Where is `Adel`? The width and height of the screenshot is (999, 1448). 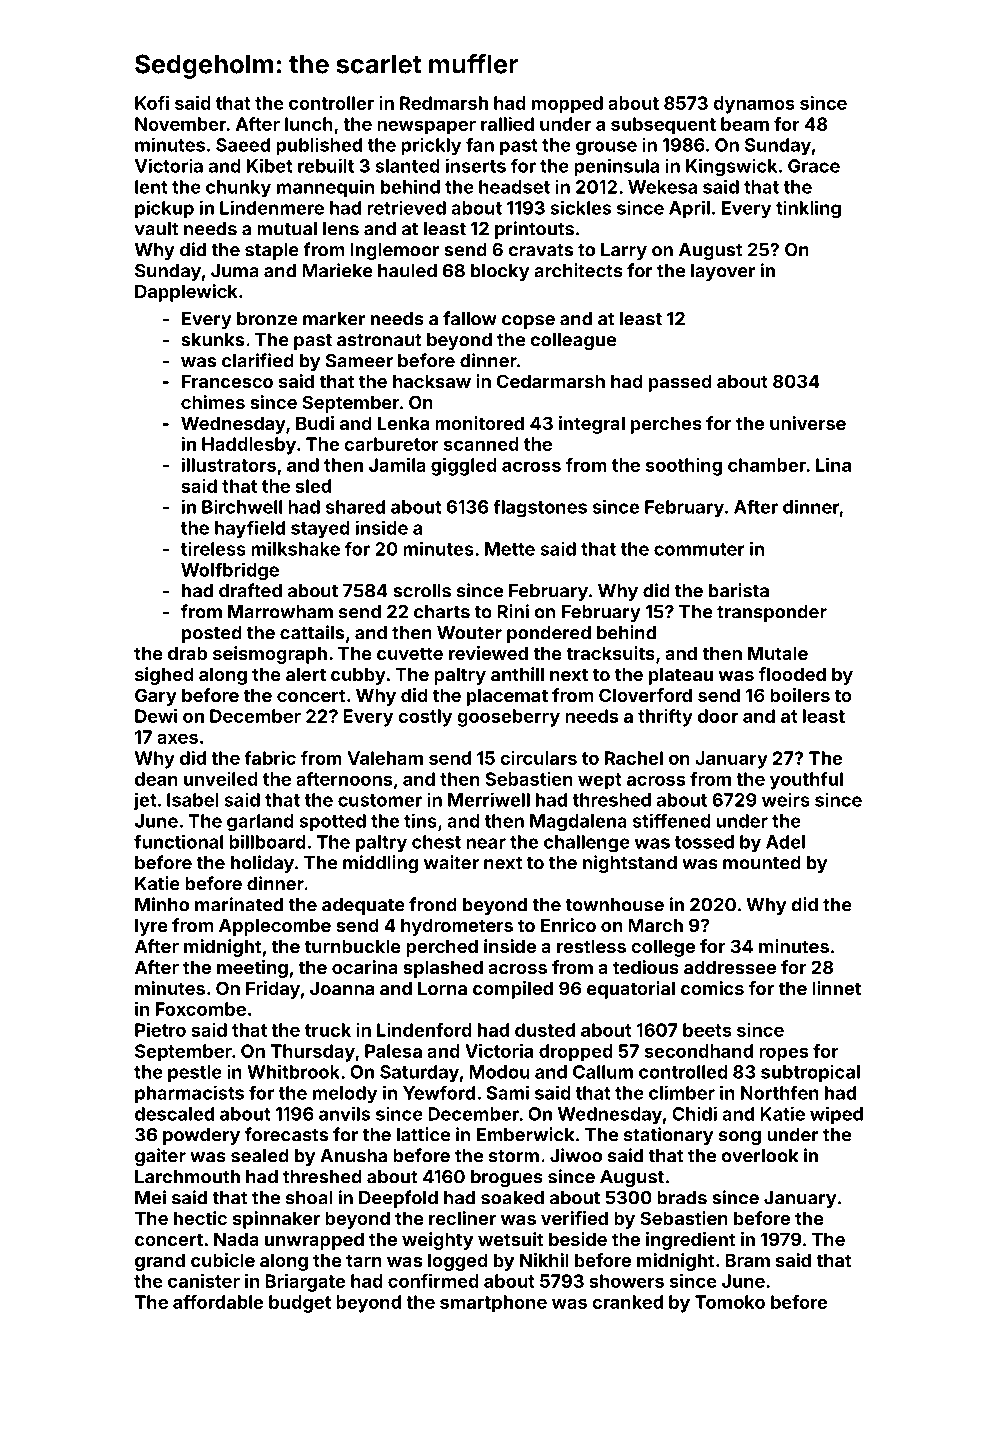 Adel is located at coordinates (785, 842).
